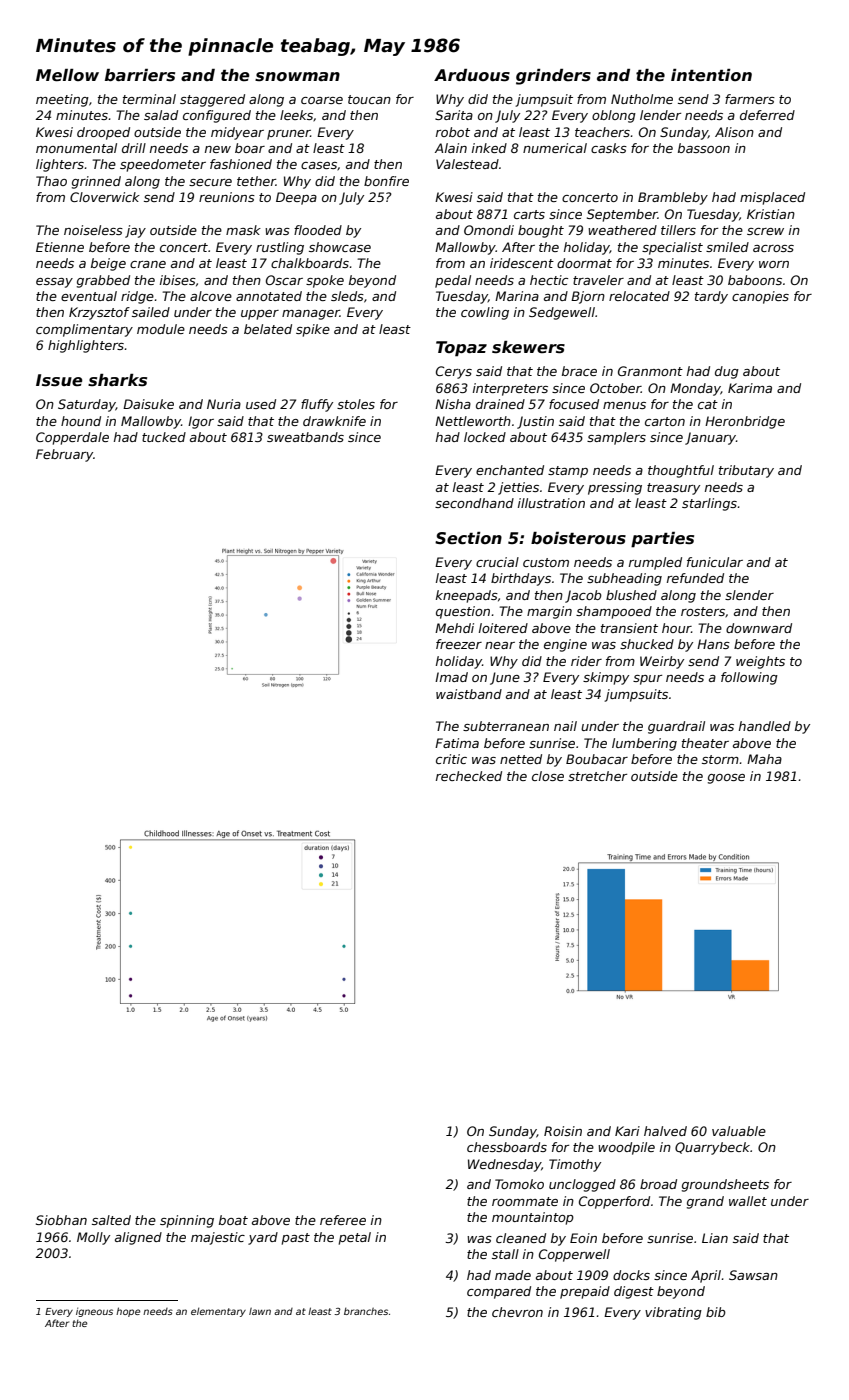  Describe the element at coordinates (72, 438) in the screenshot. I see `Copperdale` at that location.
